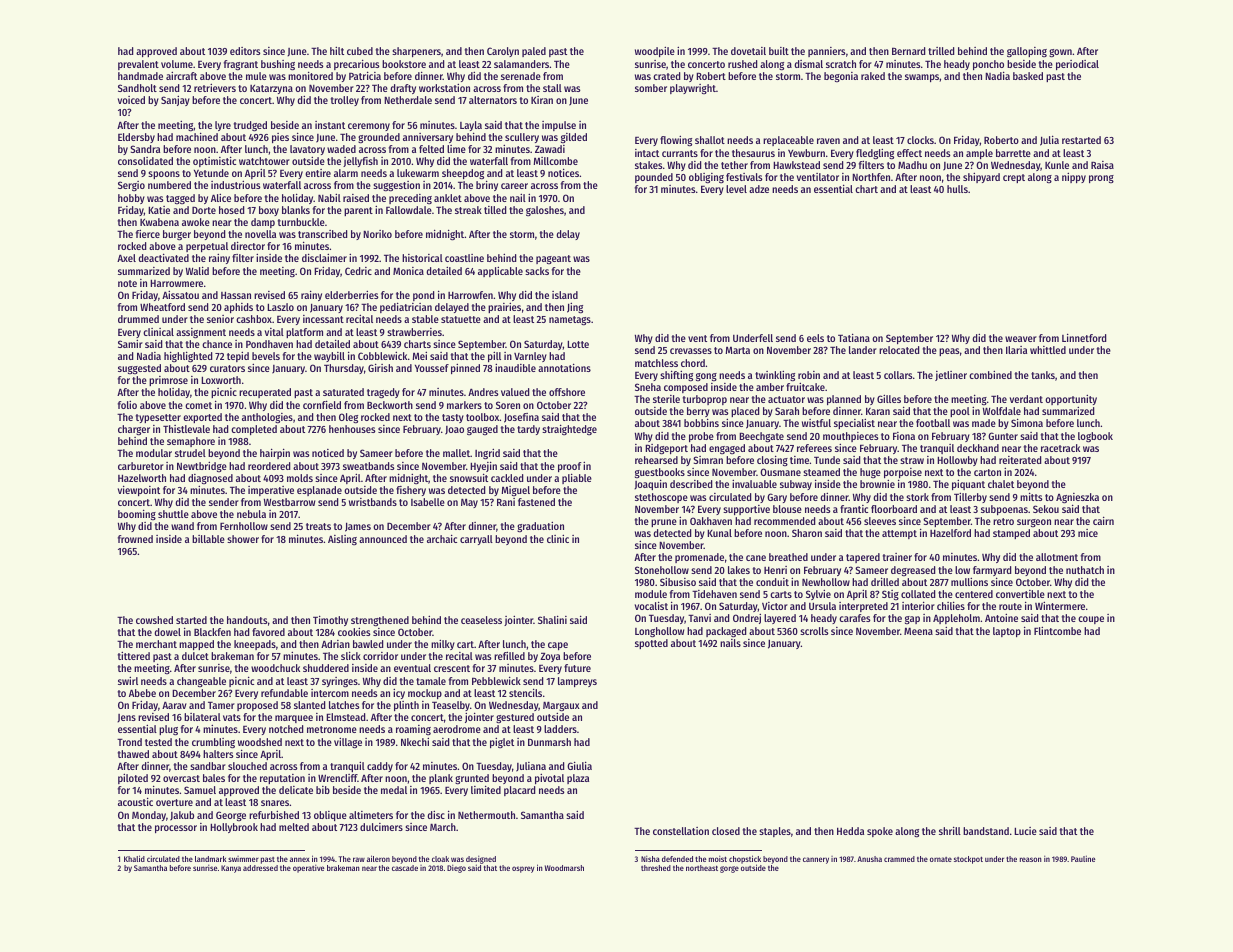  I want to click on galloping, so click(1027, 52).
